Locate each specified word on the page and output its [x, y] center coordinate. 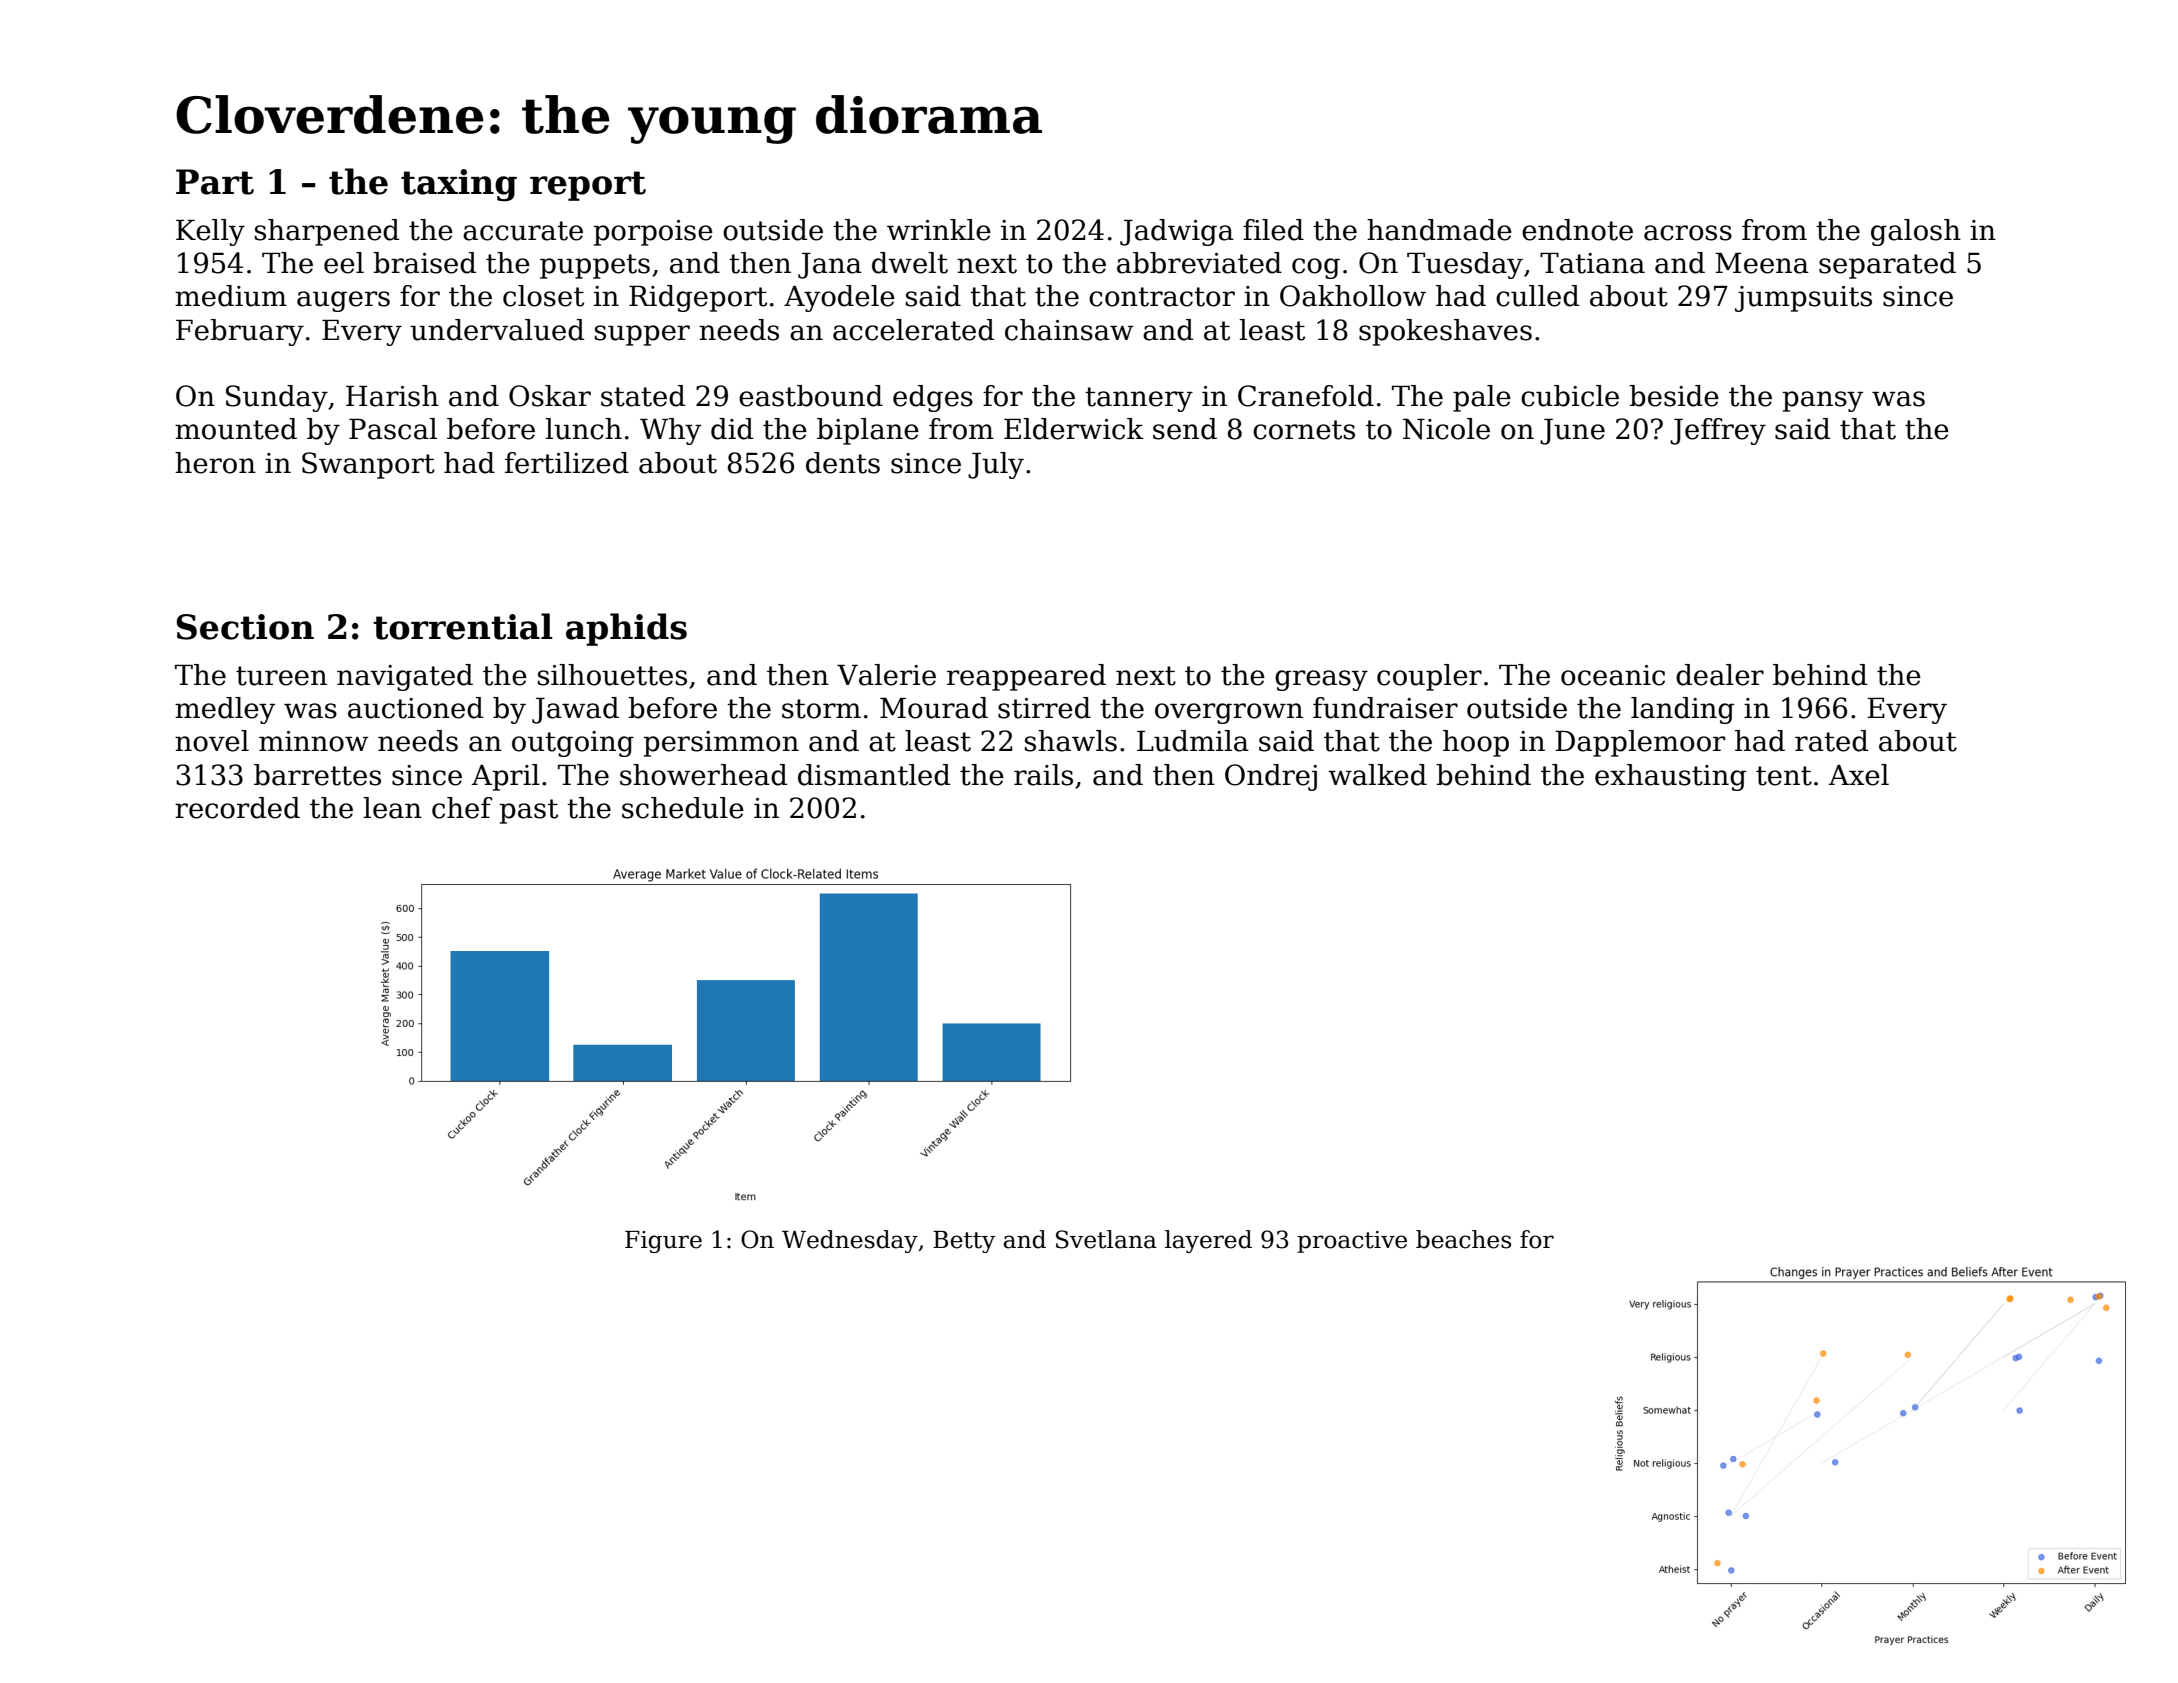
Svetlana [1106, 1239]
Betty [964, 1242]
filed [1273, 230]
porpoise [653, 233]
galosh [1916, 232]
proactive [1352, 1242]
